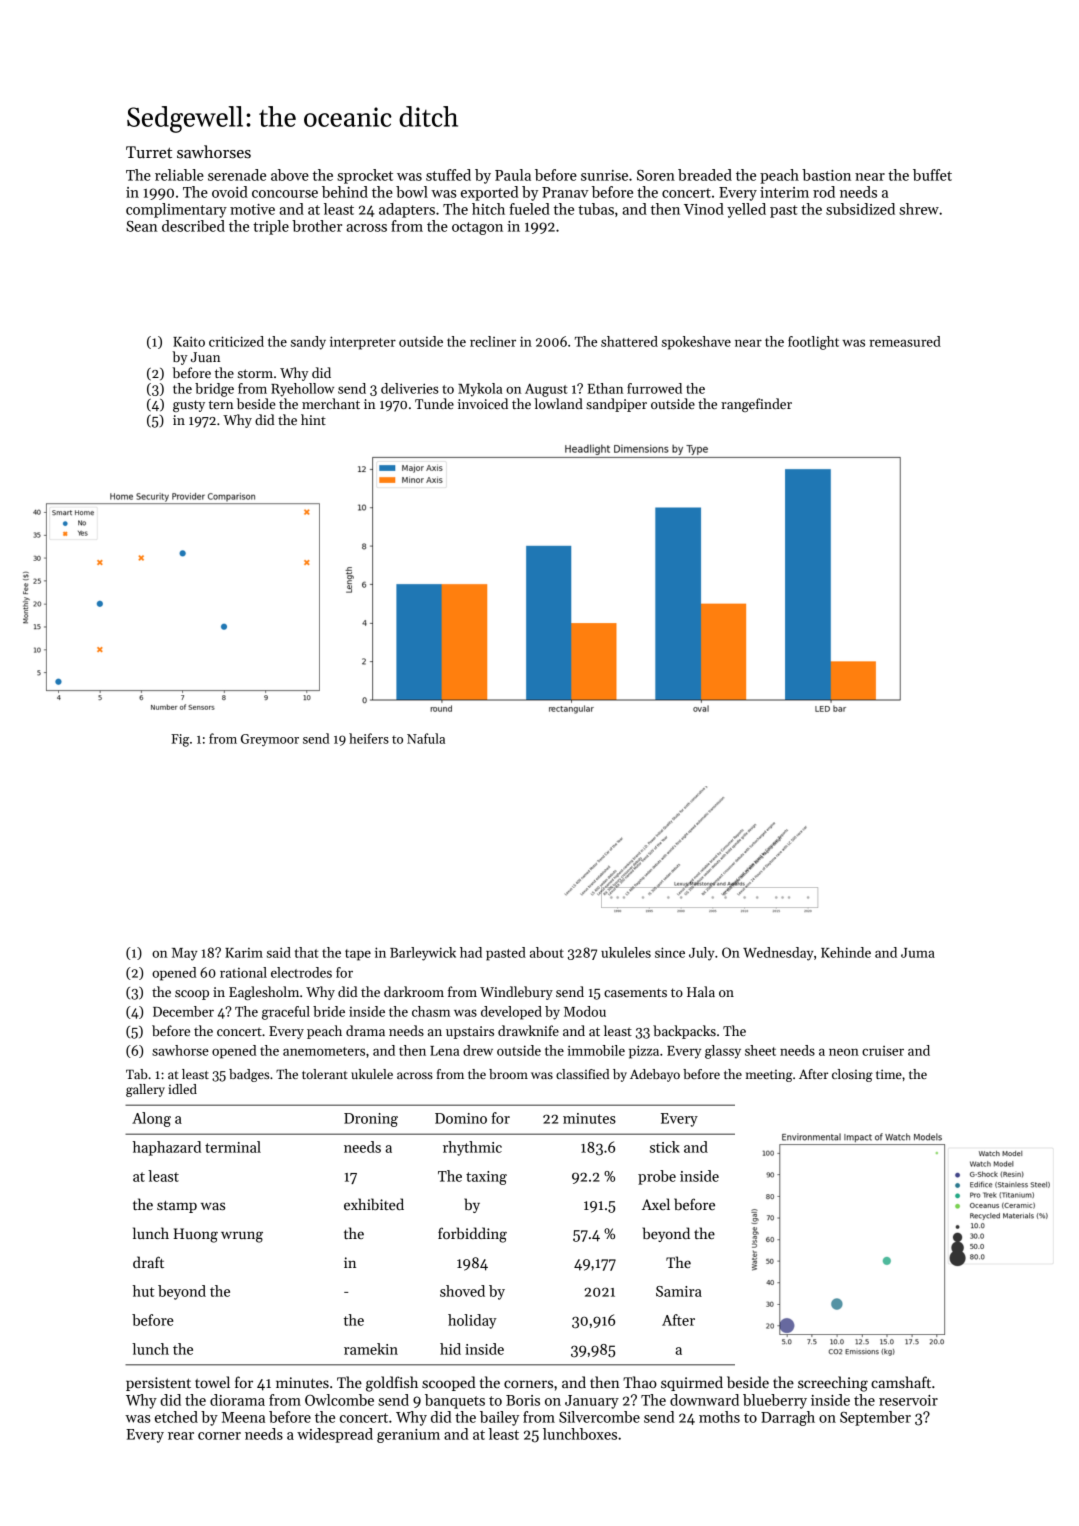  Describe the element at coordinates (616, 405) in the screenshot. I see `sandpiper` at that location.
